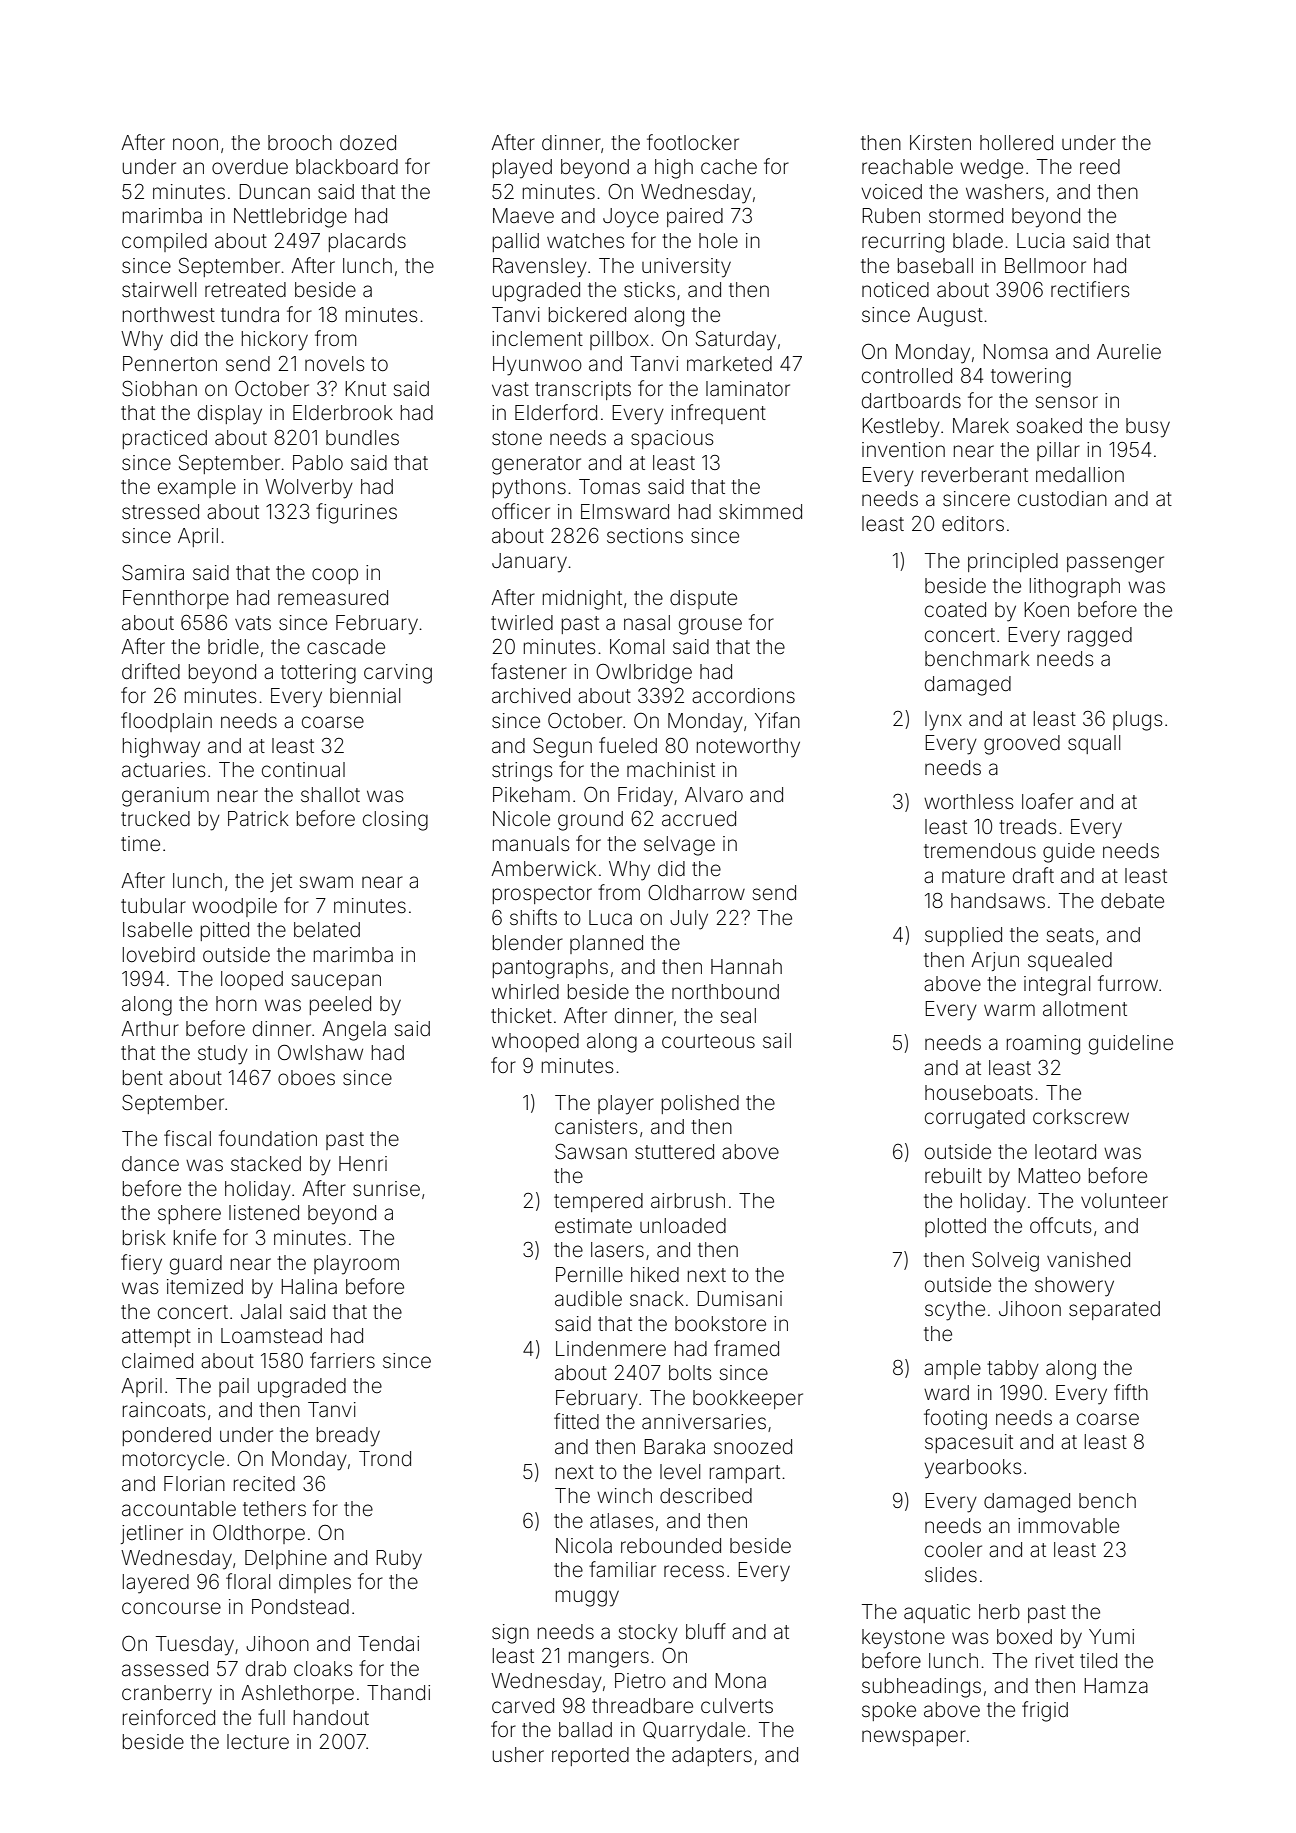 This screenshot has width=1296, height=1833. I want to click on airbrush, so click(688, 1200).
